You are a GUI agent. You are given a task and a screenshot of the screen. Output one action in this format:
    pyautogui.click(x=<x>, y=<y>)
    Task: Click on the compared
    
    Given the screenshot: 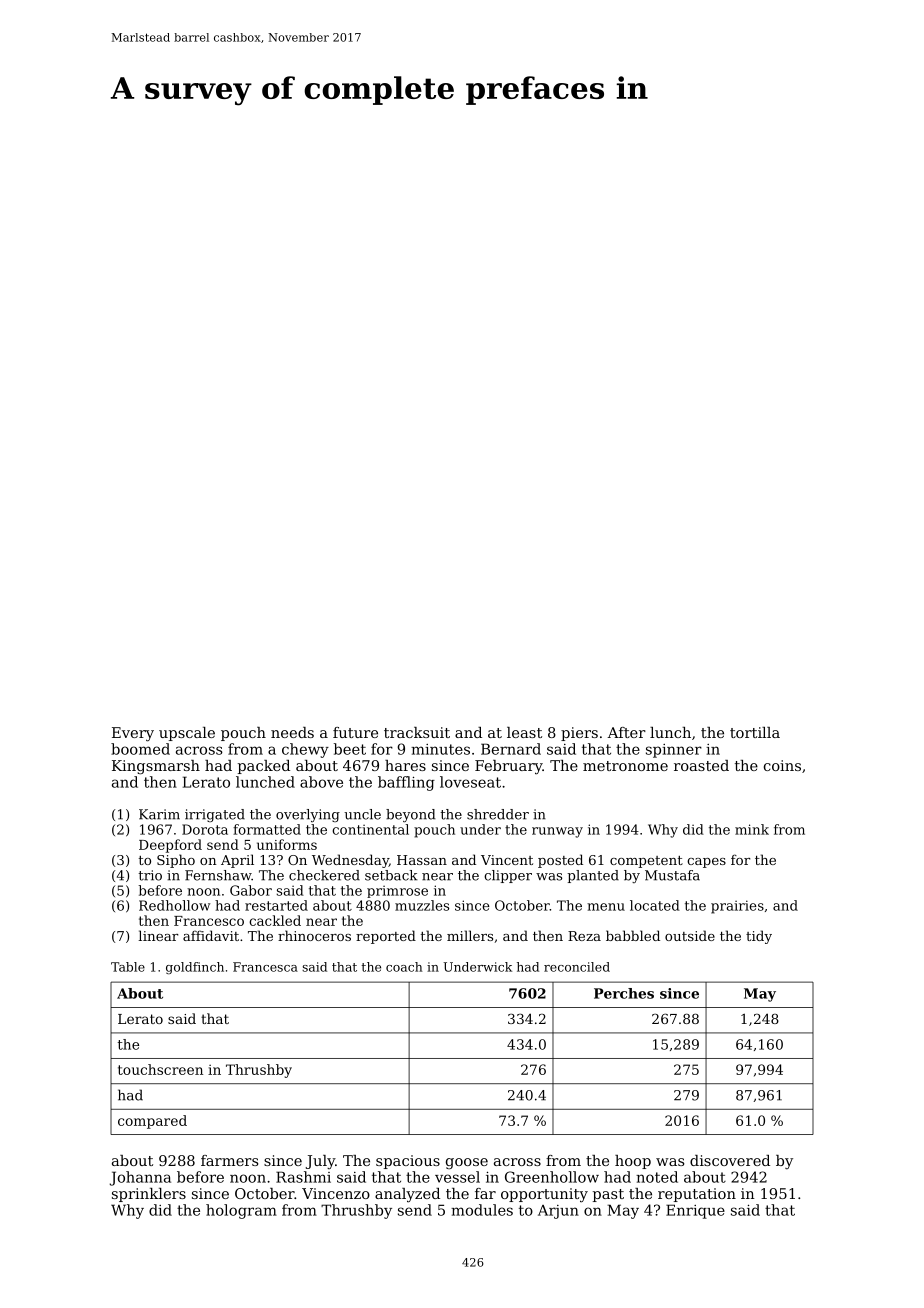 What is the action you would take?
    pyautogui.click(x=152, y=1122)
